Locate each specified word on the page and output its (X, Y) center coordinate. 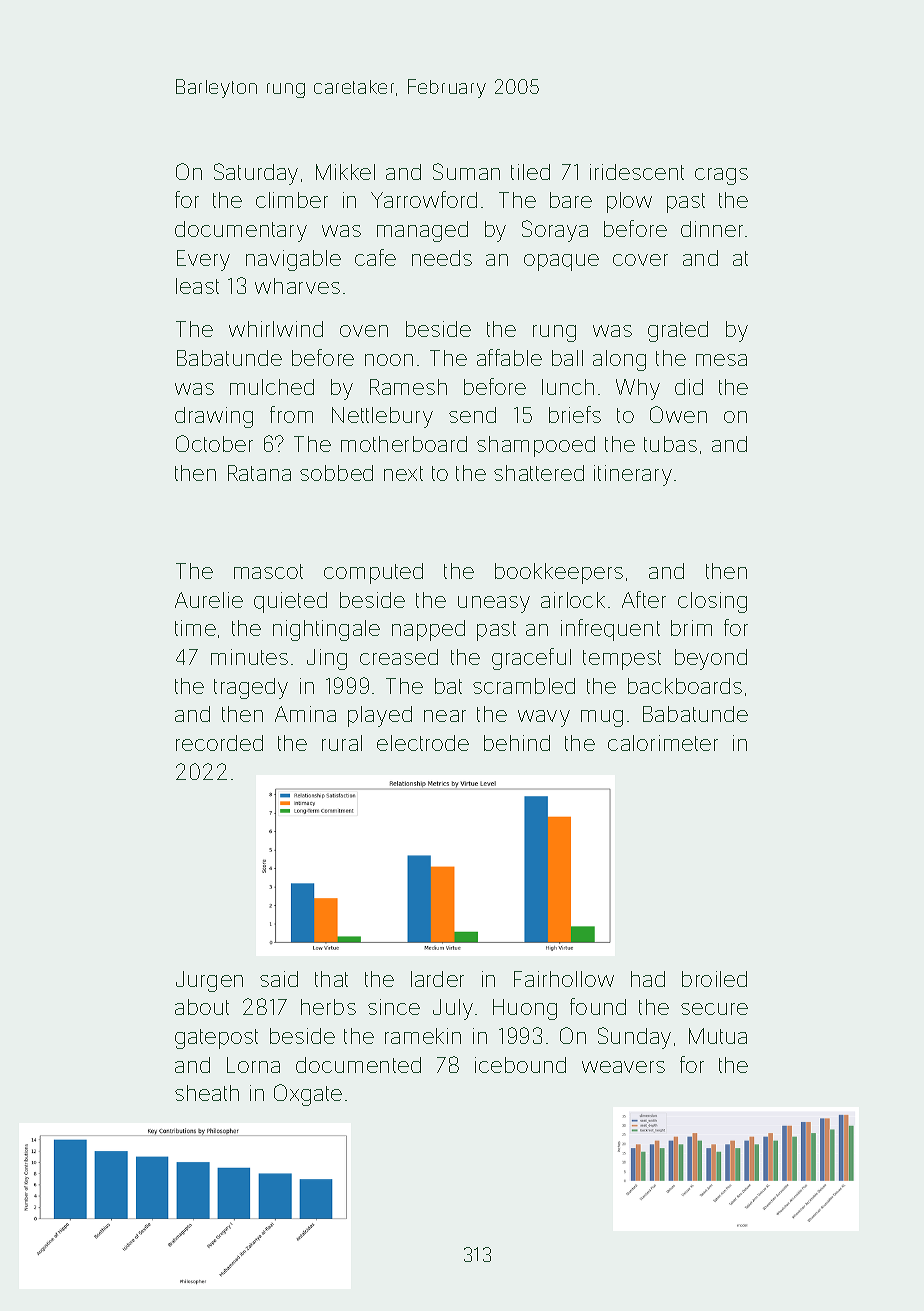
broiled (714, 979)
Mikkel (345, 172)
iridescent (637, 172)
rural (342, 743)
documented (358, 1065)
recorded (219, 743)
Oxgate (308, 1095)
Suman (466, 171)
